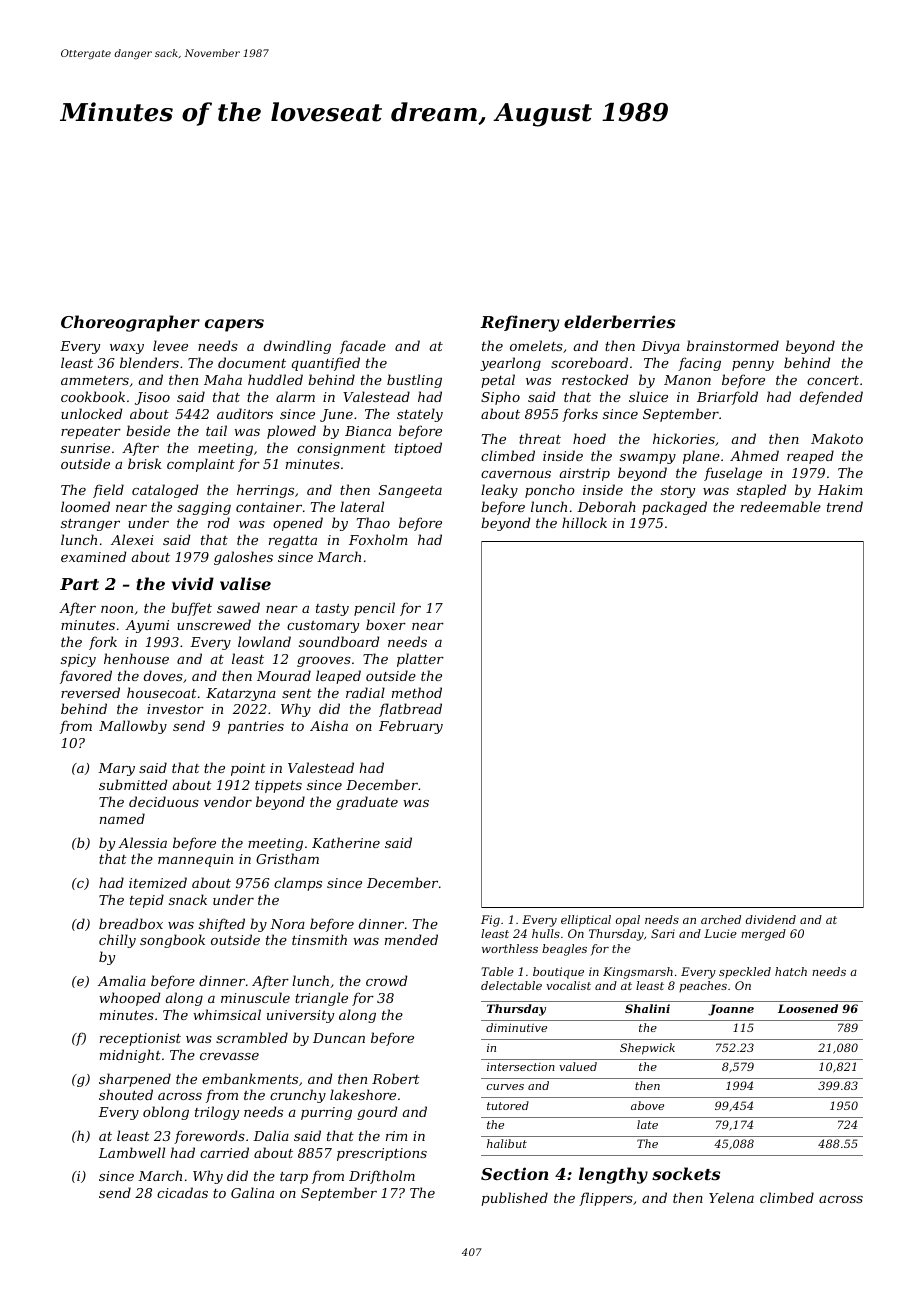 The width and height of the document is (924, 1308). I want to click on mended, so click(411, 939).
